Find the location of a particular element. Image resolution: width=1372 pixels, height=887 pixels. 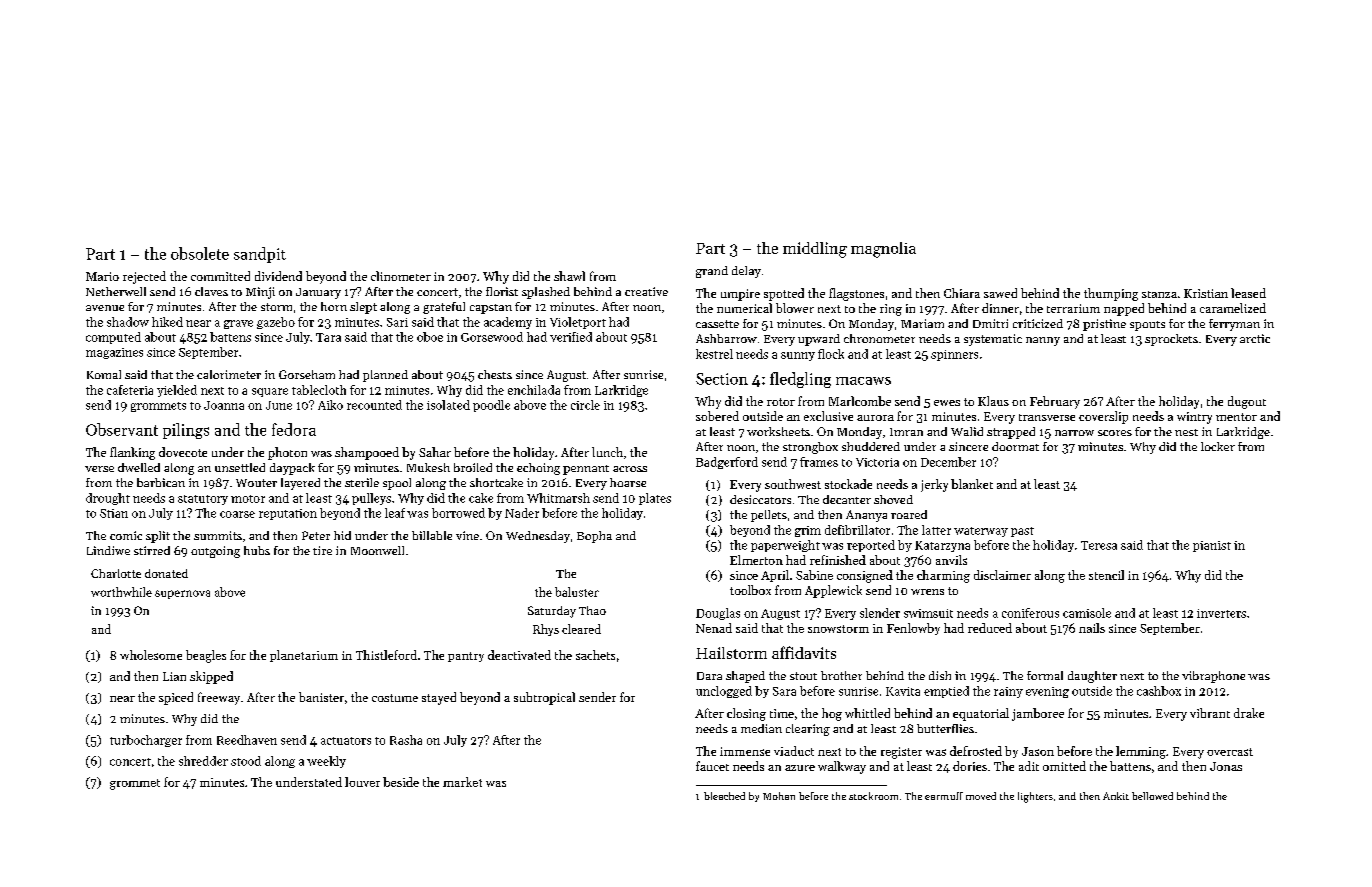

supernova is located at coordinates (182, 594).
